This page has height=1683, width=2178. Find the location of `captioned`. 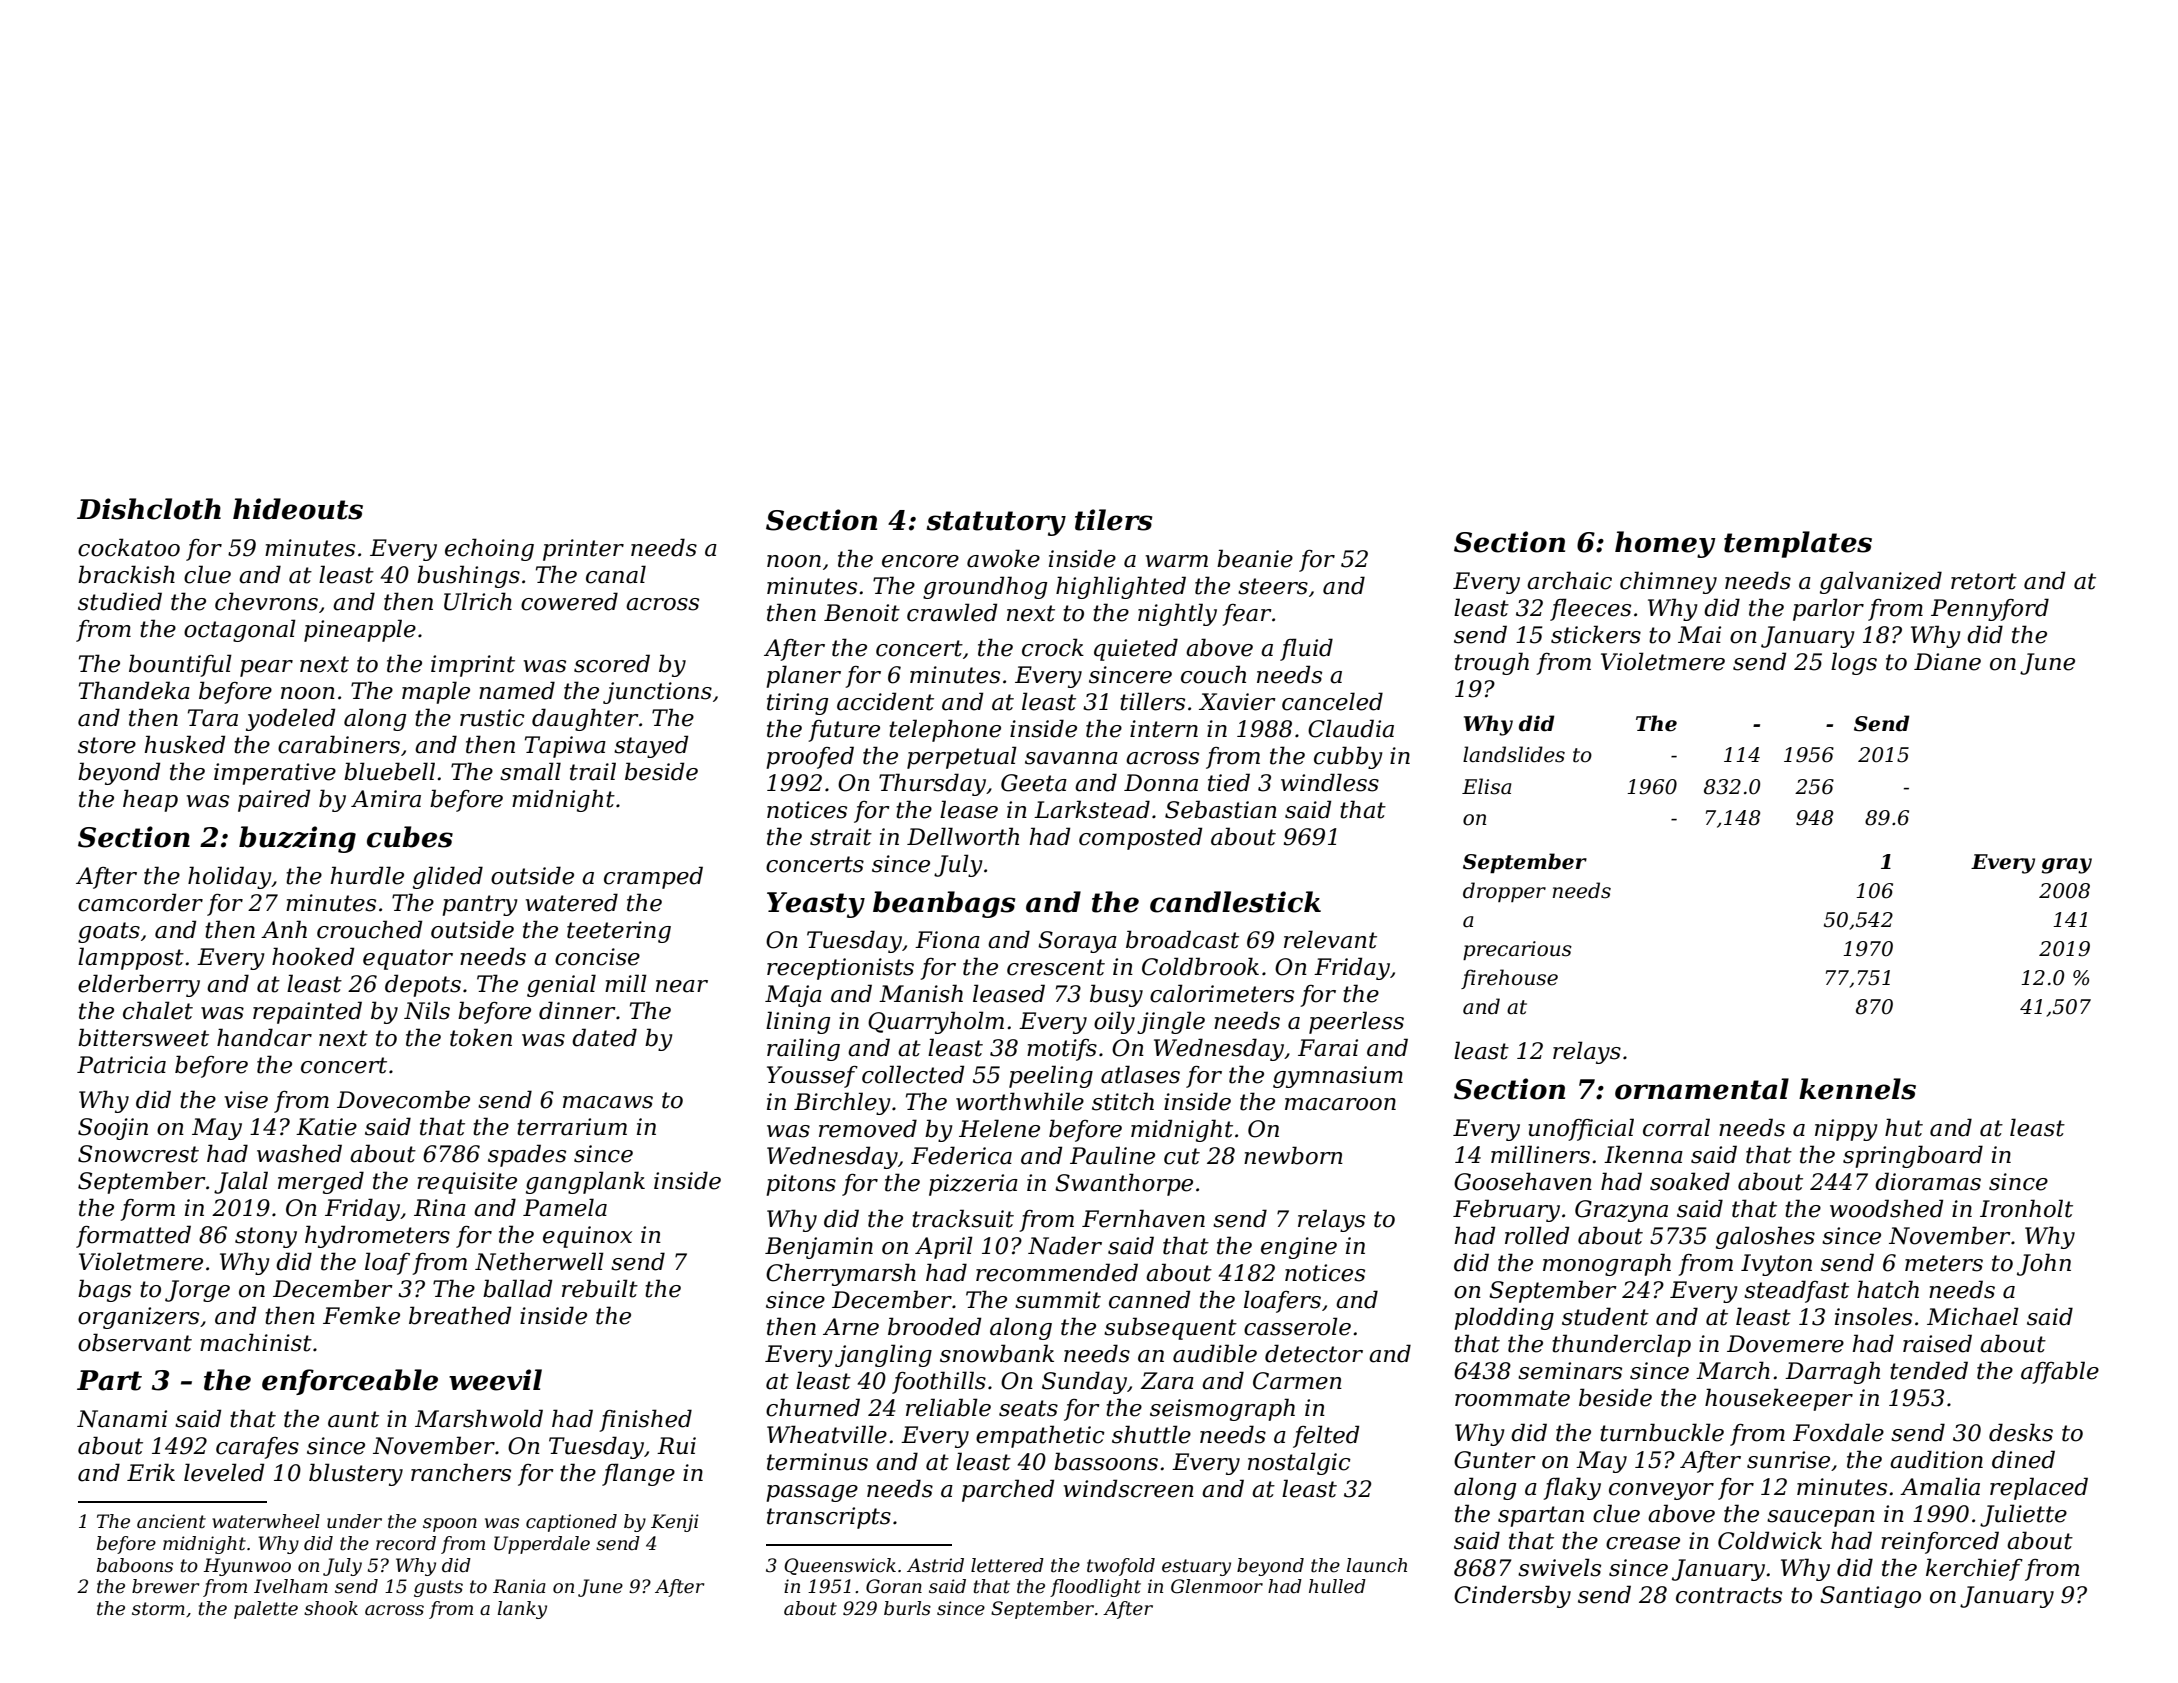

captioned is located at coordinates (571, 1523).
